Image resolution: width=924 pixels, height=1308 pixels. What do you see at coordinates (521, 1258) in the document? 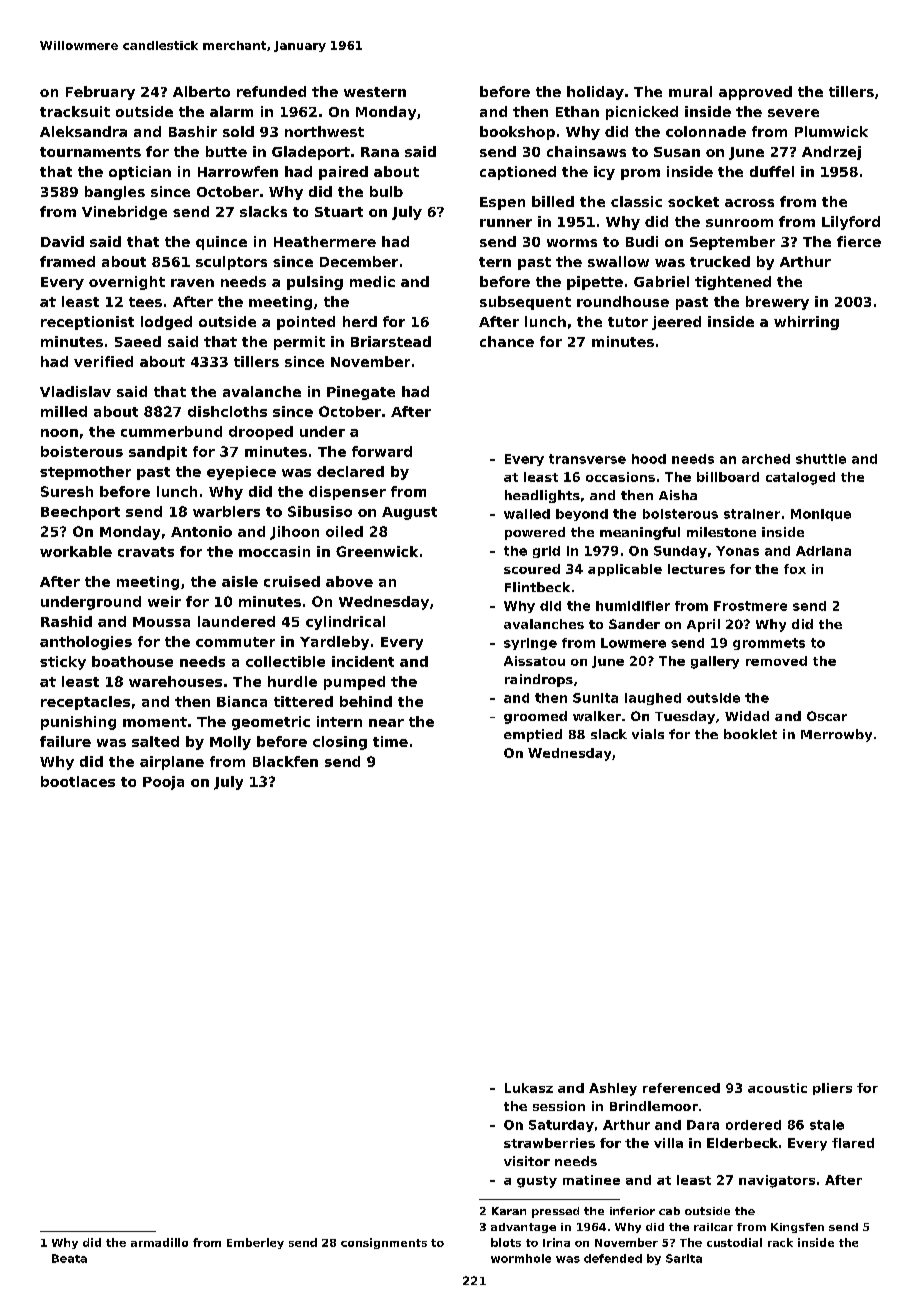
I see `wormhole` at bounding box center [521, 1258].
